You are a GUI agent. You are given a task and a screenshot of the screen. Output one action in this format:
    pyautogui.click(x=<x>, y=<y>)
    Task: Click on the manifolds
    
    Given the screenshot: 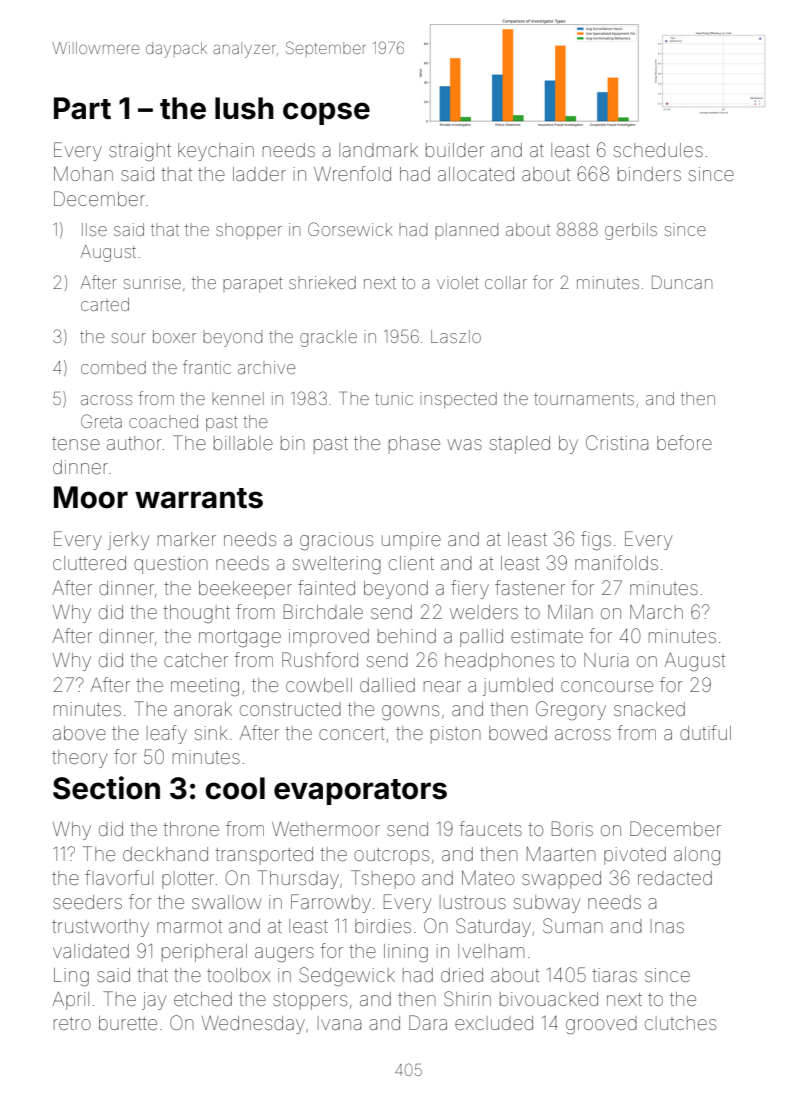 What is the action you would take?
    pyautogui.click(x=616, y=562)
